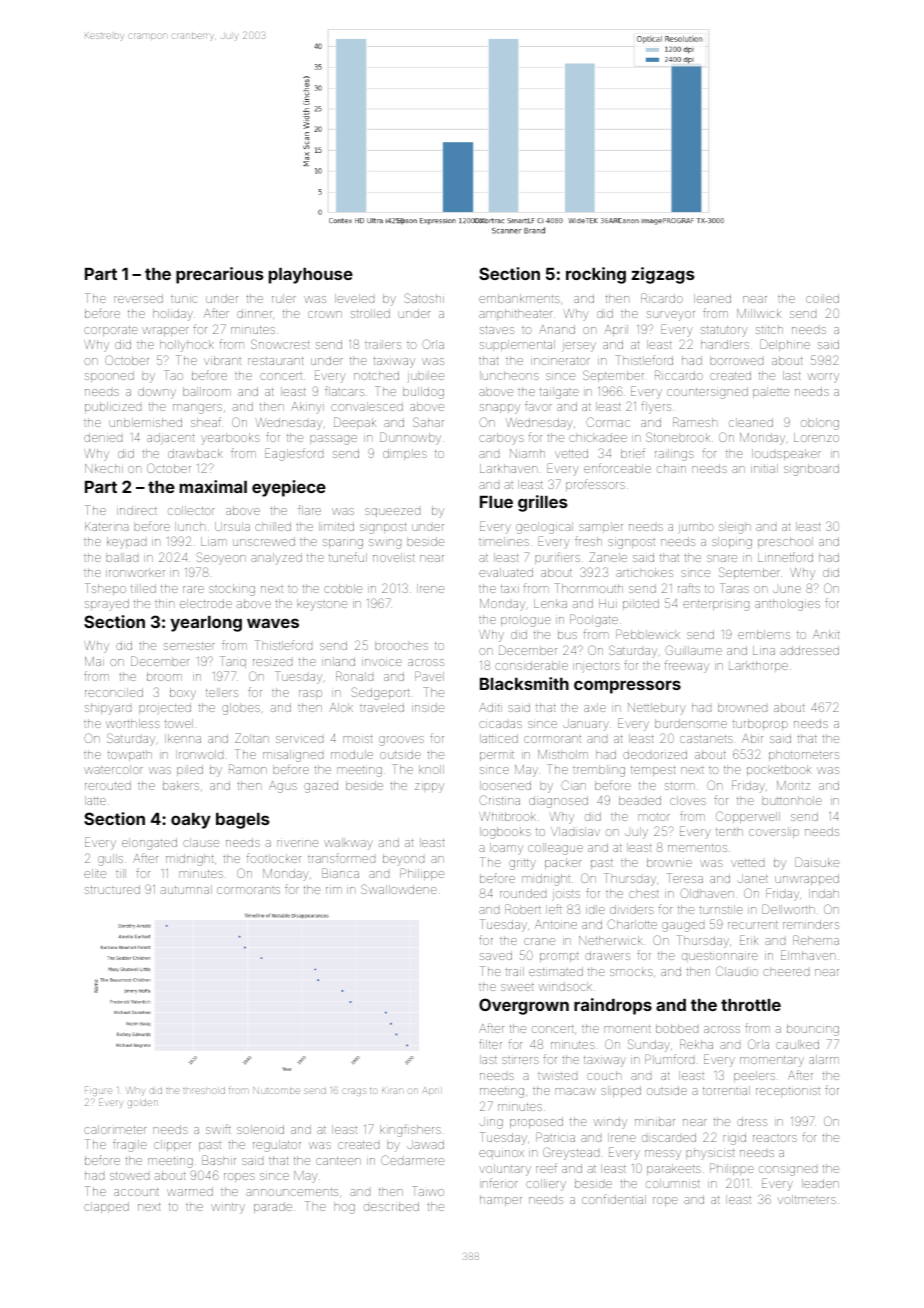  What do you see at coordinates (276, 1090) in the image?
I see `Nutcombe` at bounding box center [276, 1090].
